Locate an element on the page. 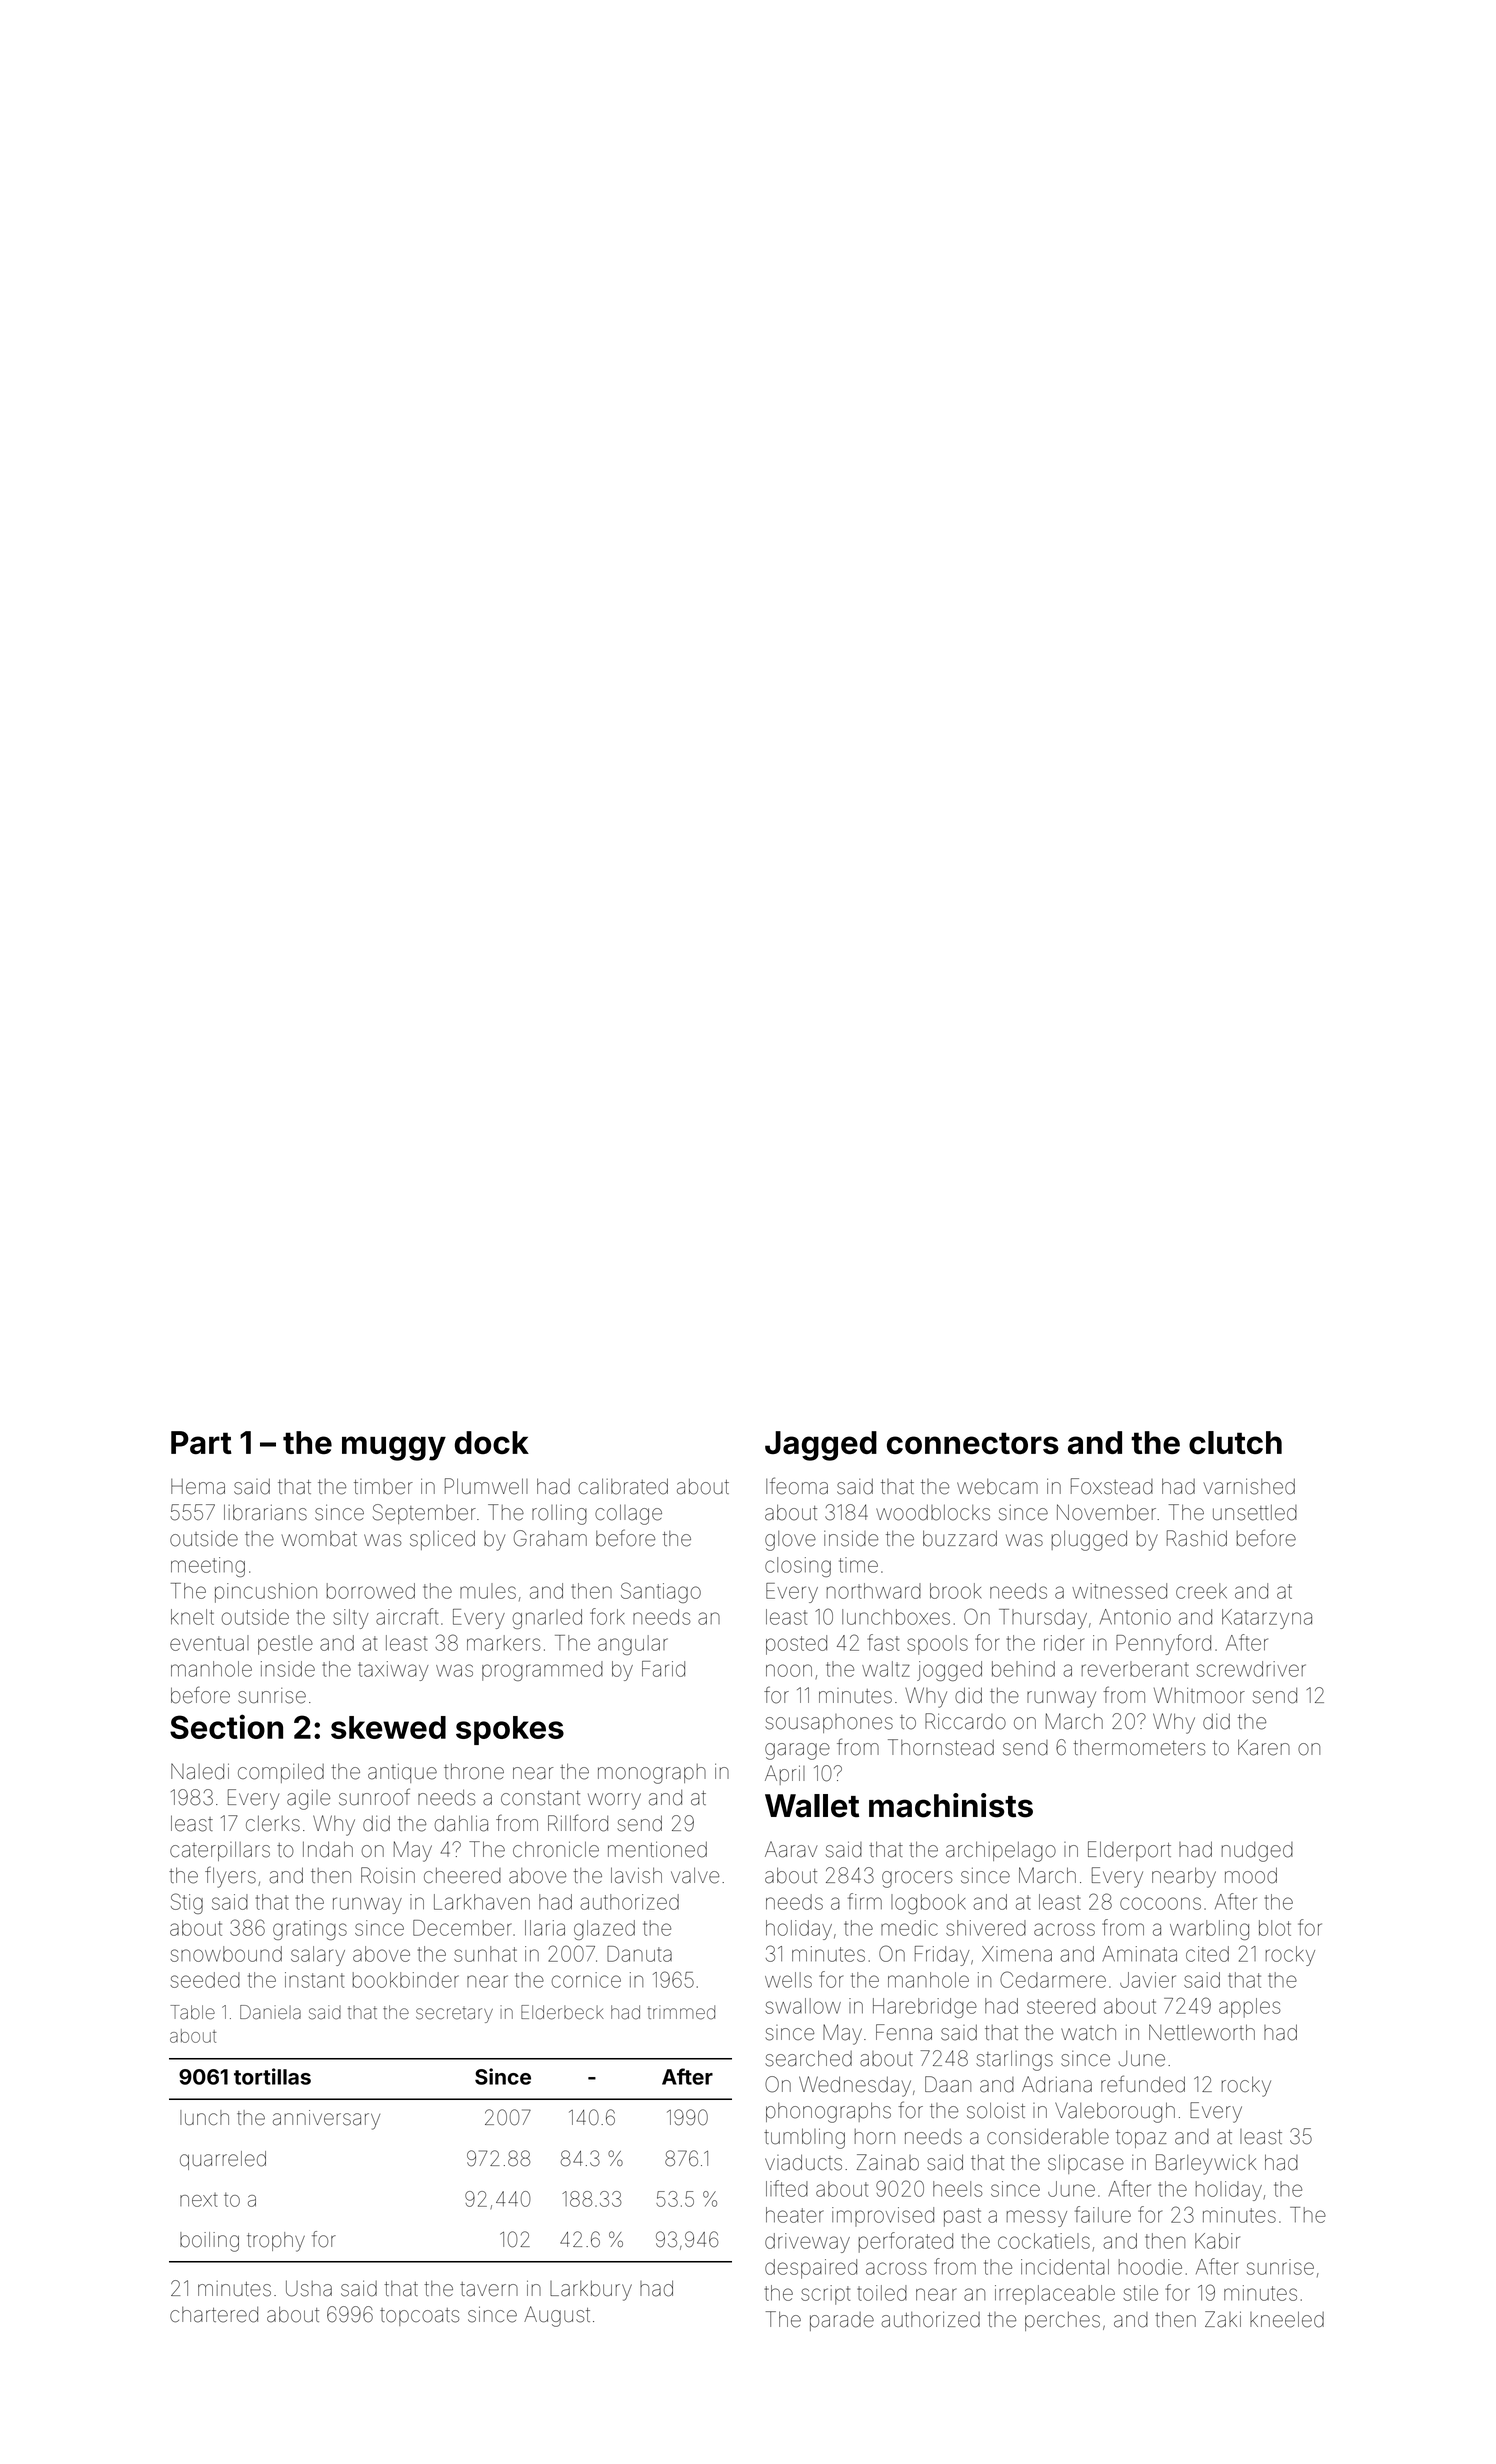  Jagged is located at coordinates (821, 1446).
